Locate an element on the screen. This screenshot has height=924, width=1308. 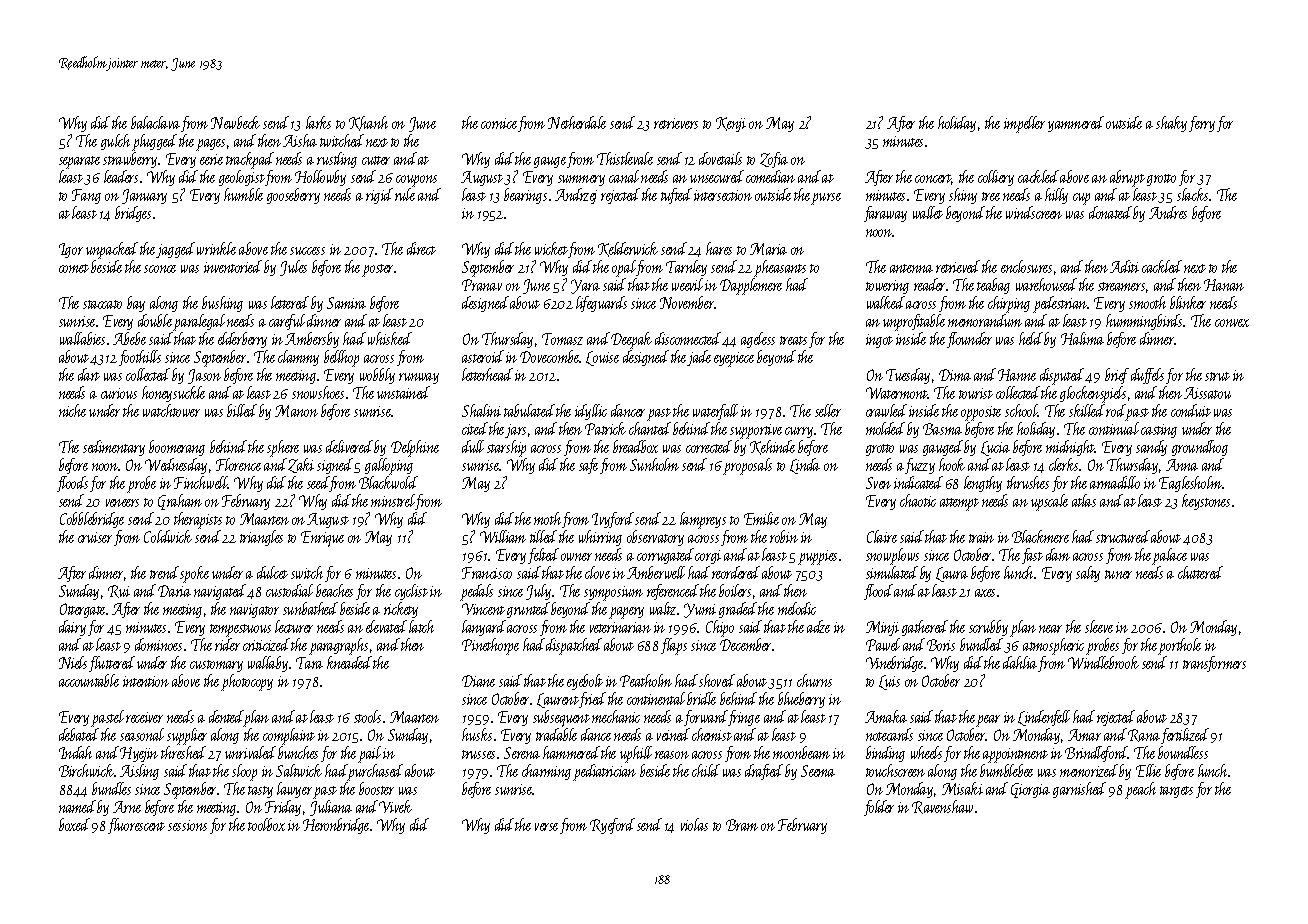
pages is located at coordinates (210, 145).
